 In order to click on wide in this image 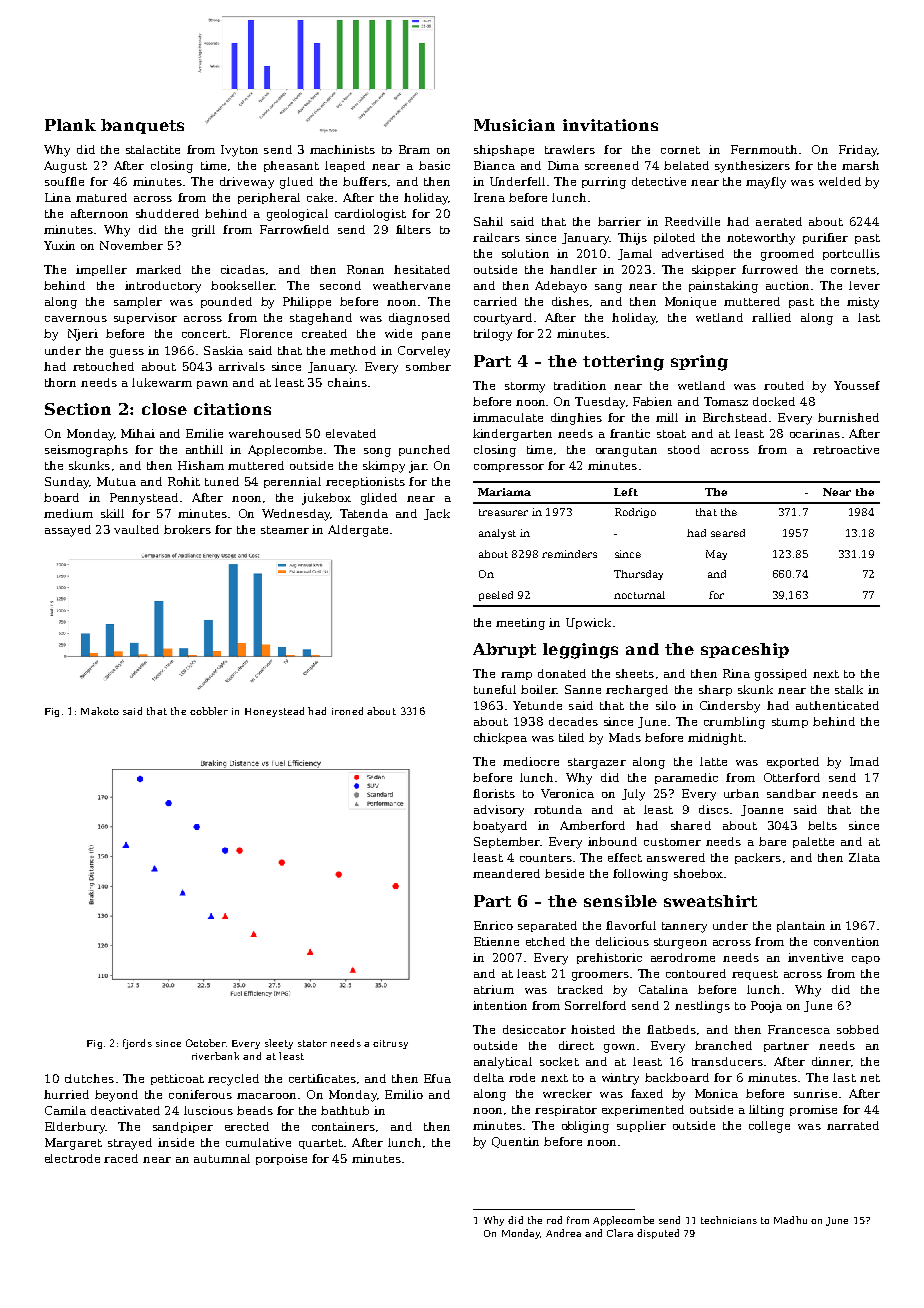, I will do `click(398, 333)`.
